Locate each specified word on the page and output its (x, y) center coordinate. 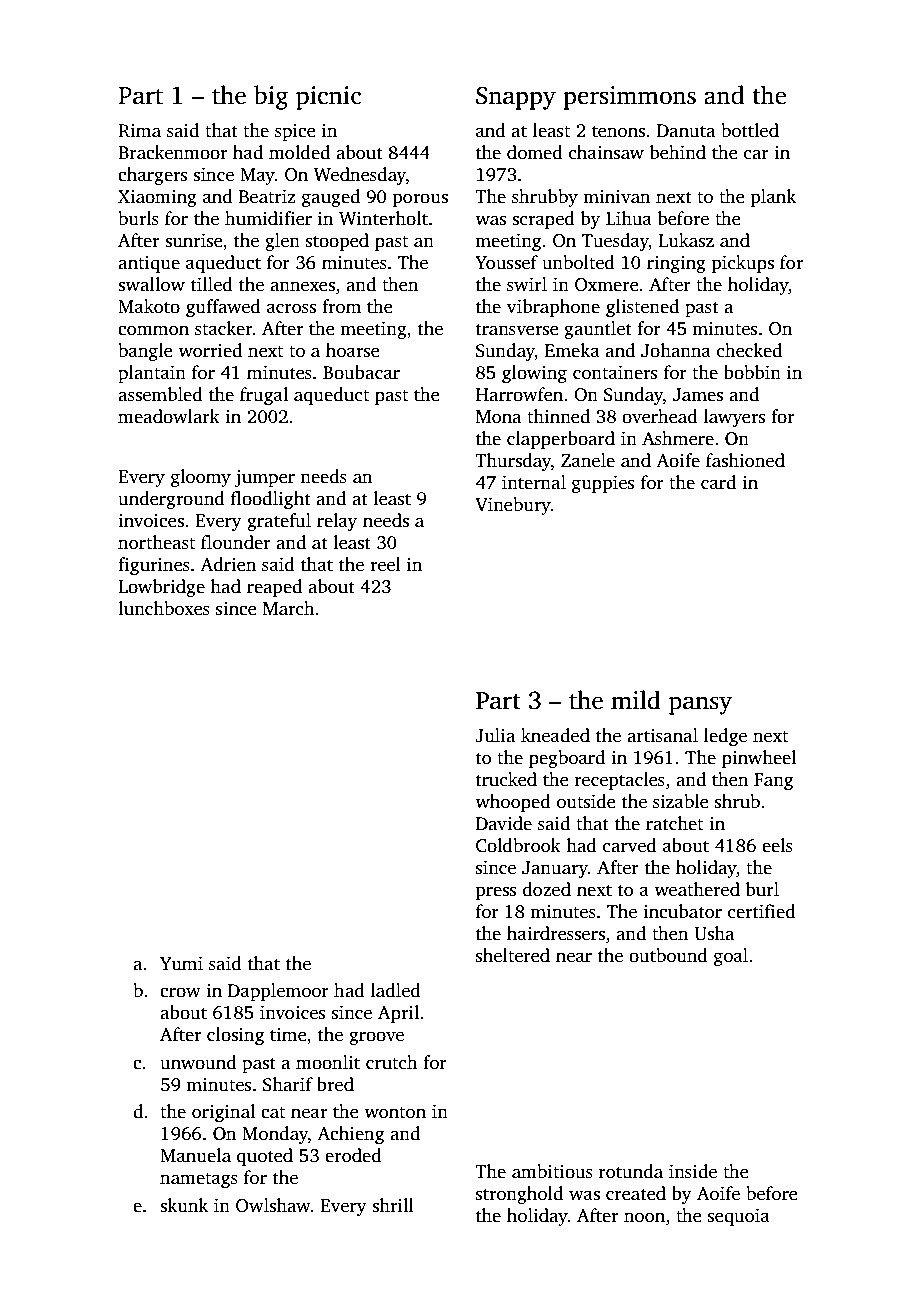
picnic (328, 98)
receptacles (620, 781)
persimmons (629, 98)
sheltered (513, 955)
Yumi (181, 963)
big (271, 97)
